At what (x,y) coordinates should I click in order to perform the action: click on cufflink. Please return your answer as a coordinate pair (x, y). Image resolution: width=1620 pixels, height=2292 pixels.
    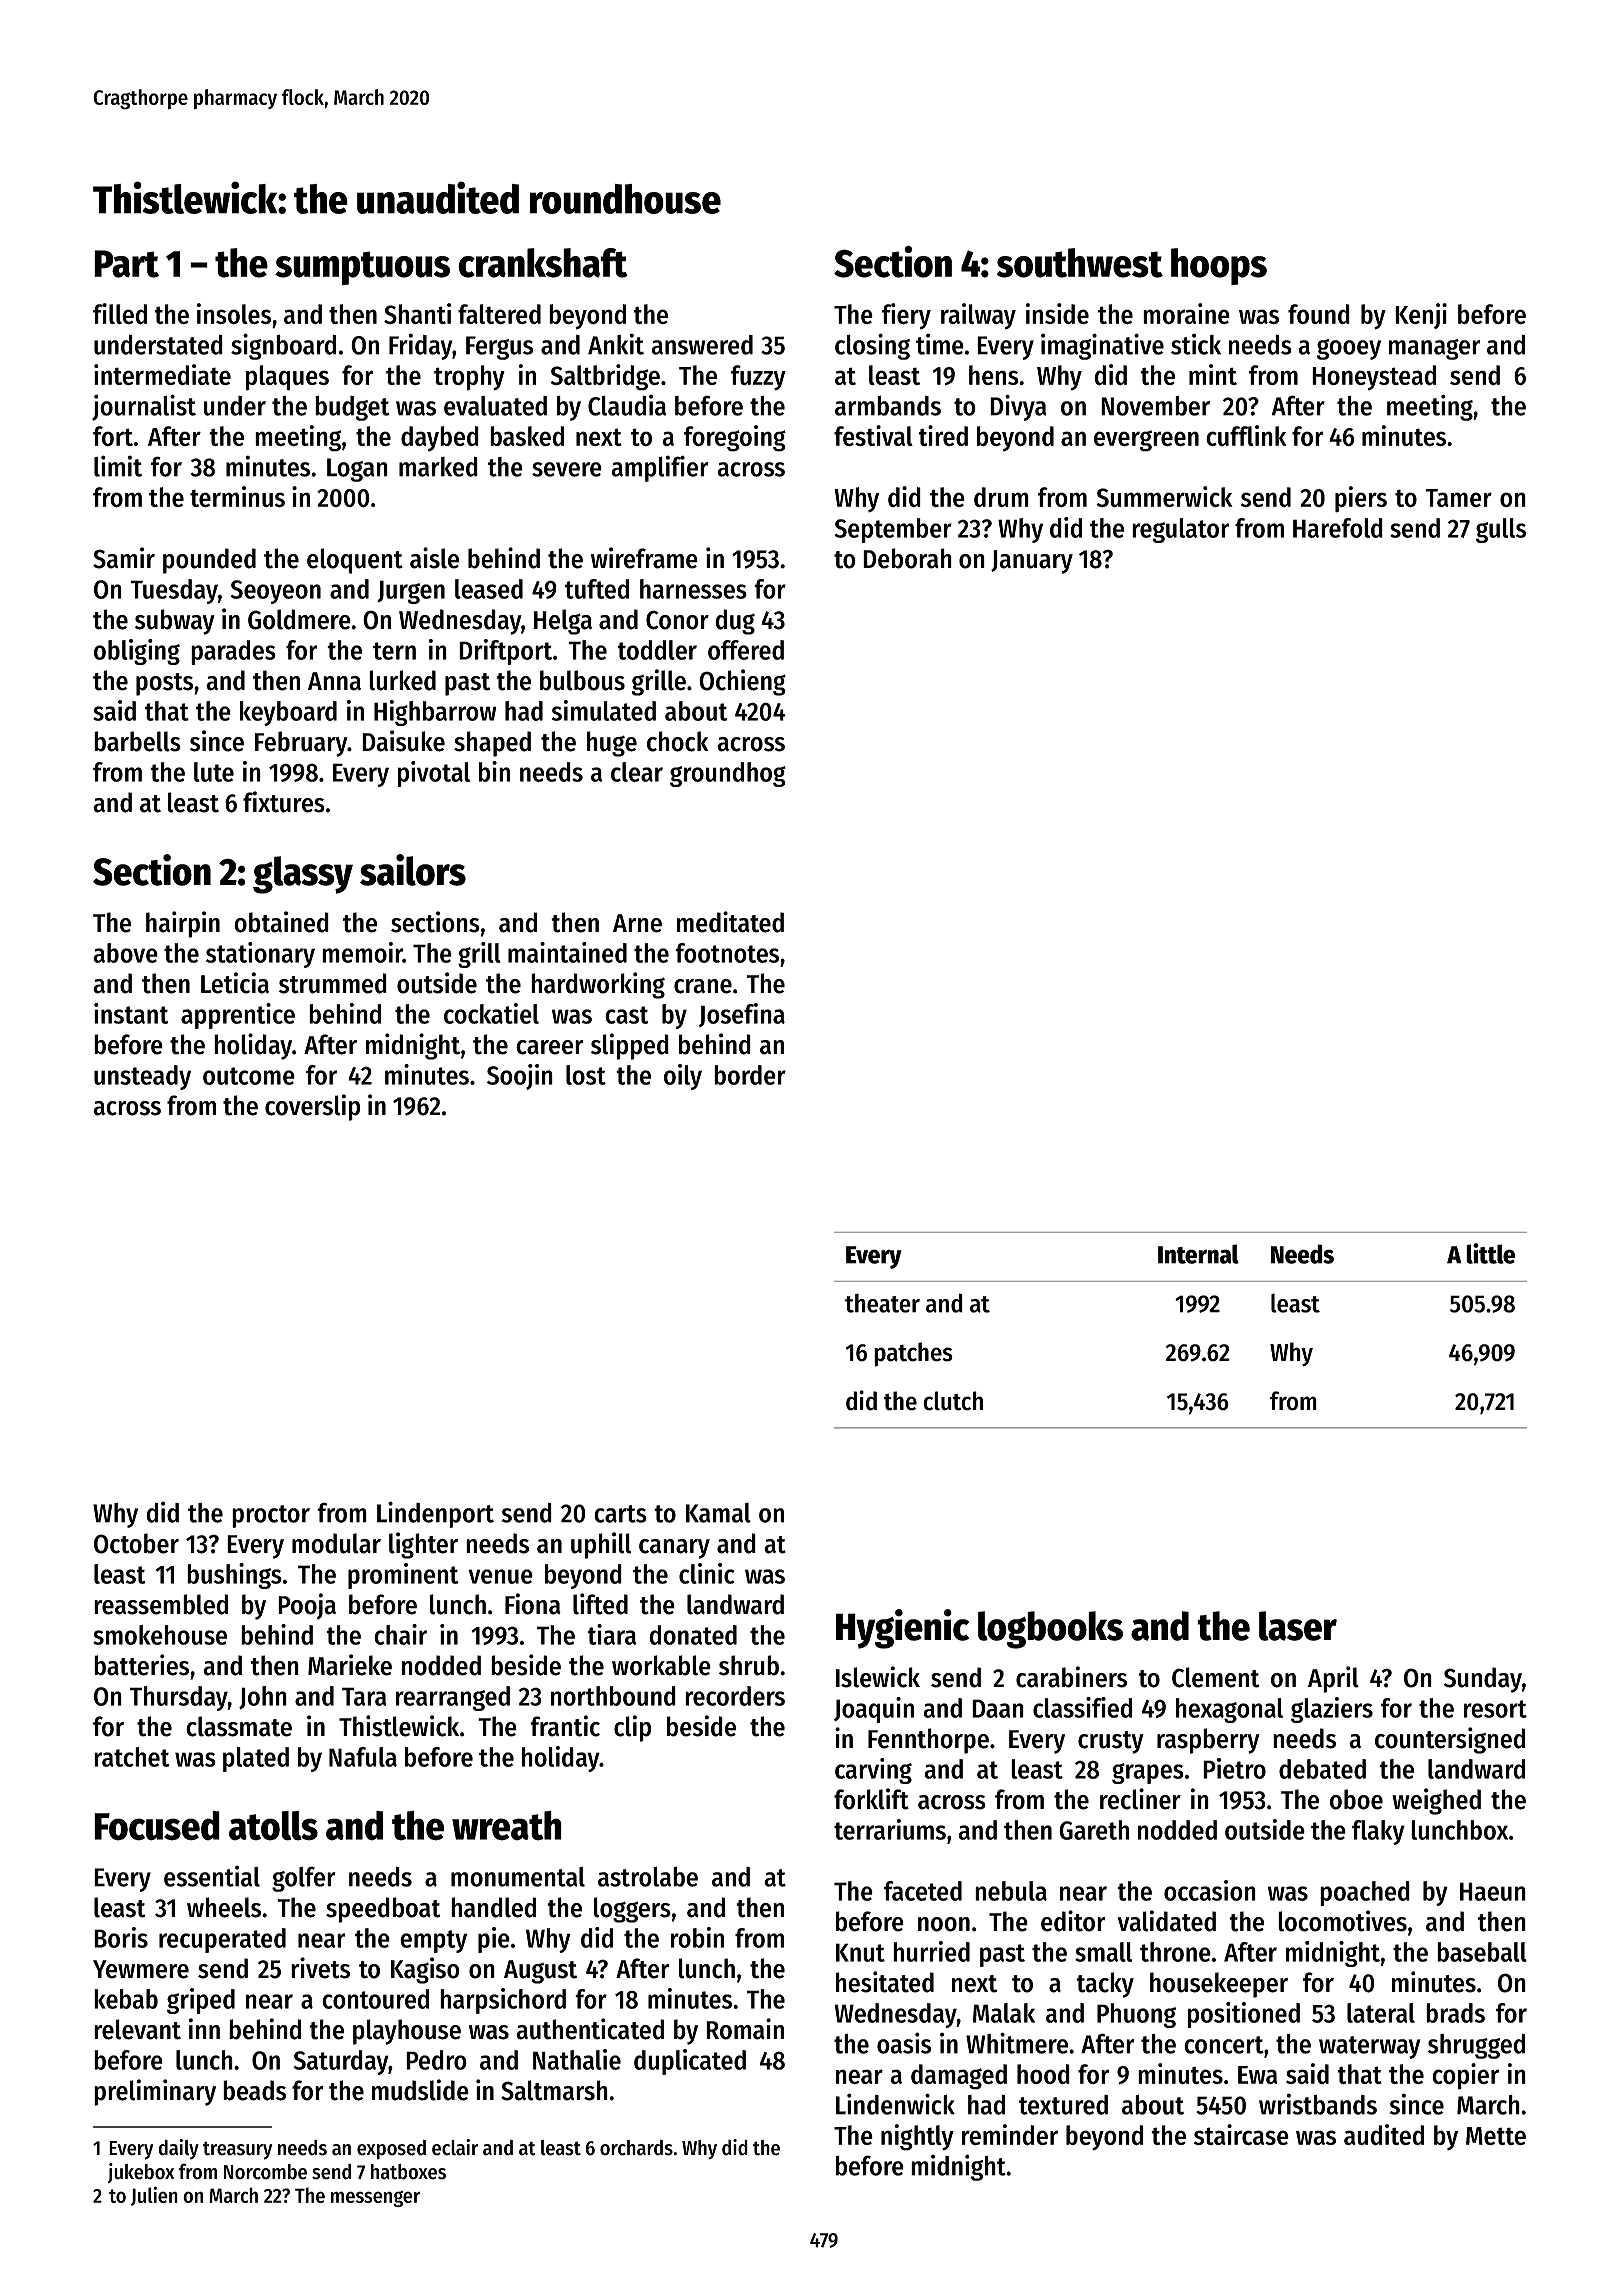
    Looking at the image, I should click on (1246, 435).
